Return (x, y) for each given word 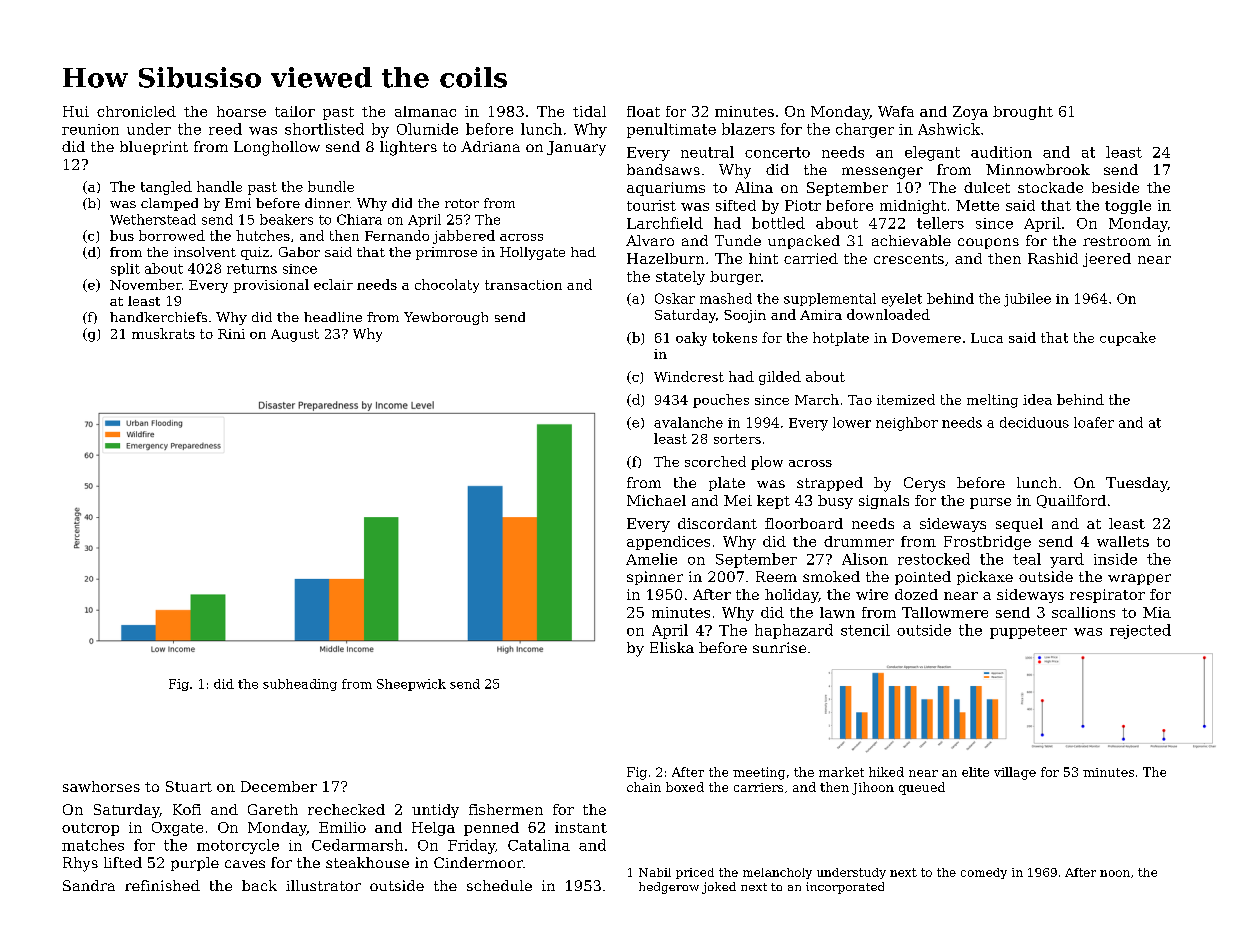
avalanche (688, 422)
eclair (333, 284)
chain (644, 787)
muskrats (163, 333)
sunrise (779, 647)
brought (1023, 113)
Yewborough (446, 318)
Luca (987, 338)
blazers (748, 129)
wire (872, 594)
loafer (1094, 422)
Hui (76, 111)
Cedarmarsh (357, 845)
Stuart (189, 786)
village (1015, 773)
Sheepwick (411, 685)
